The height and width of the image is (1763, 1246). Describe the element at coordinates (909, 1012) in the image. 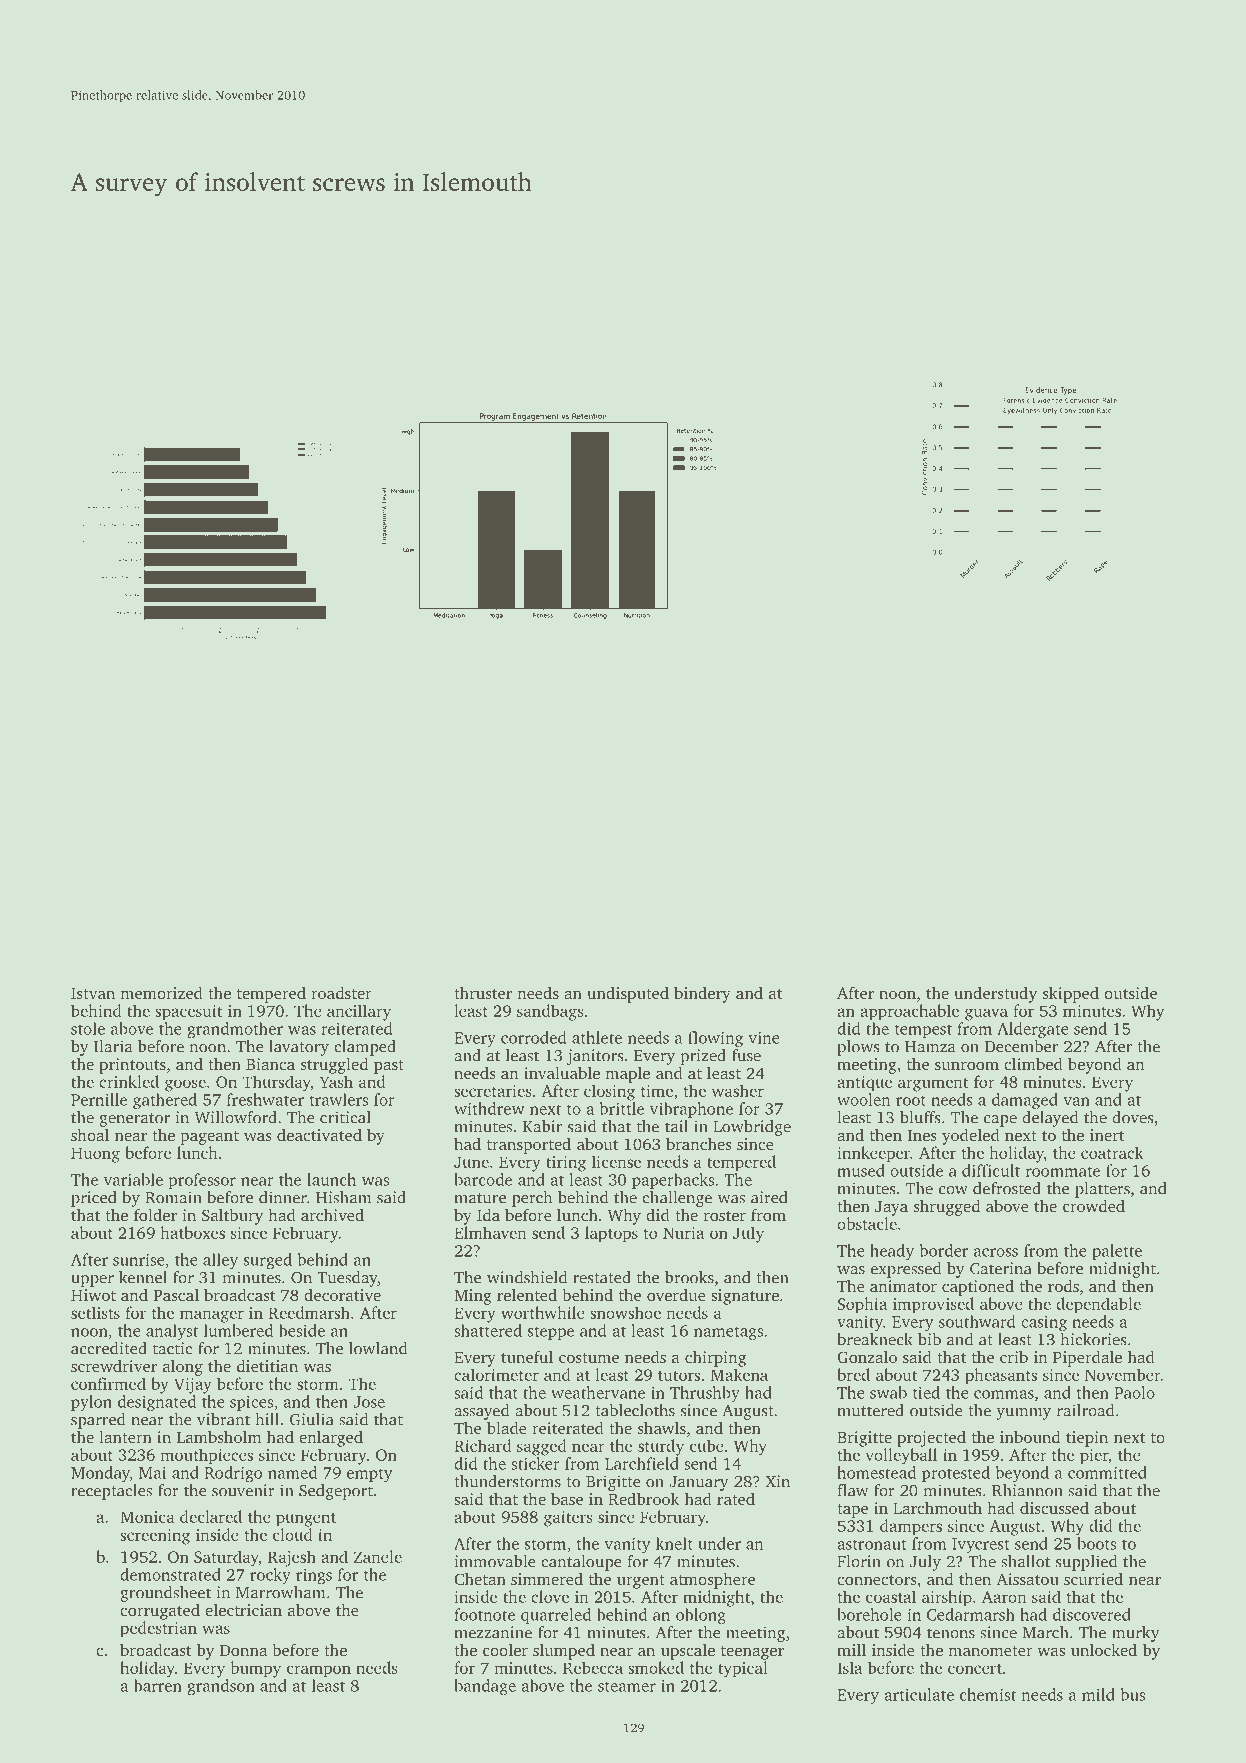

I see `approachable` at that location.
